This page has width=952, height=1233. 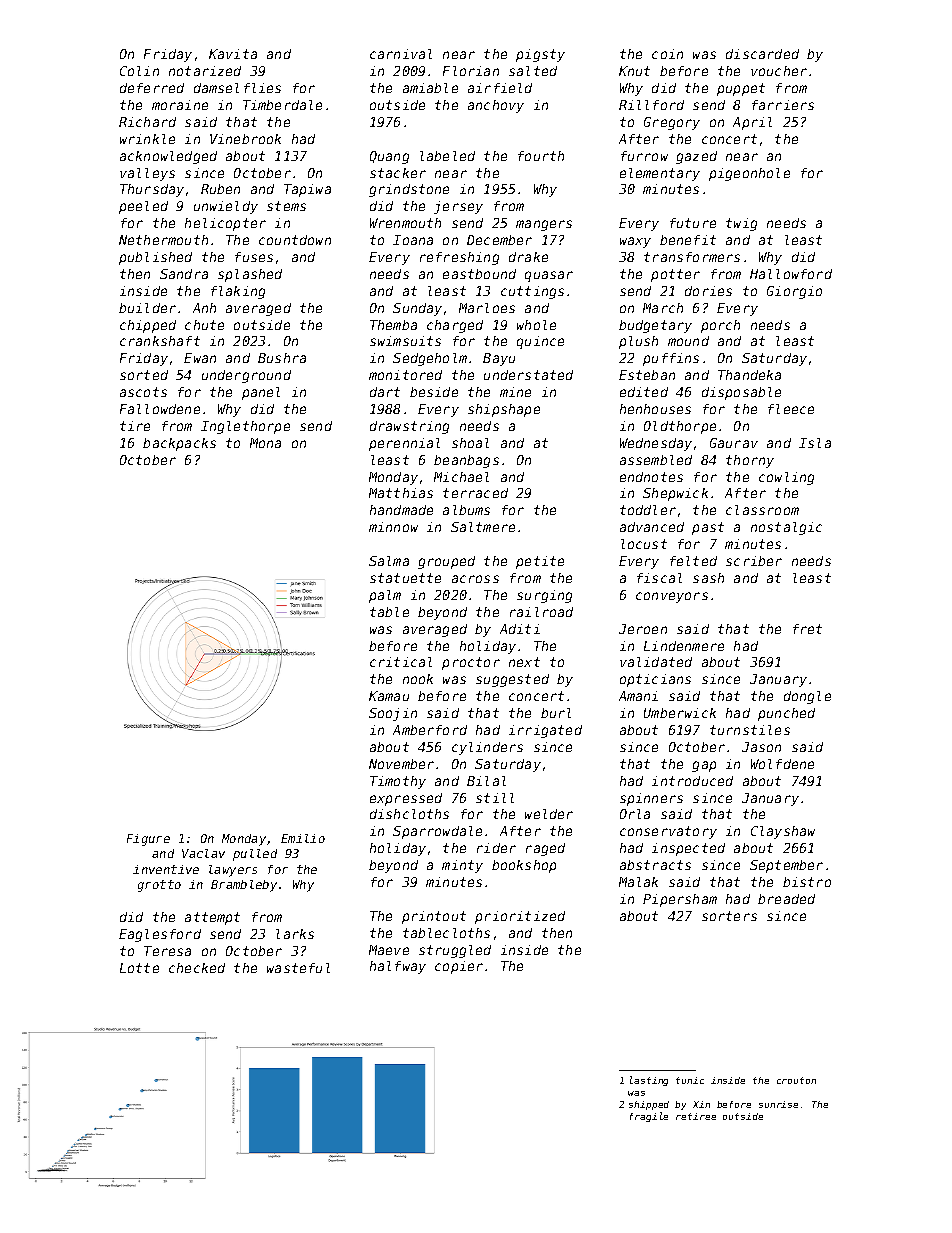 What do you see at coordinates (459, 967) in the page?
I see `copier` at bounding box center [459, 967].
